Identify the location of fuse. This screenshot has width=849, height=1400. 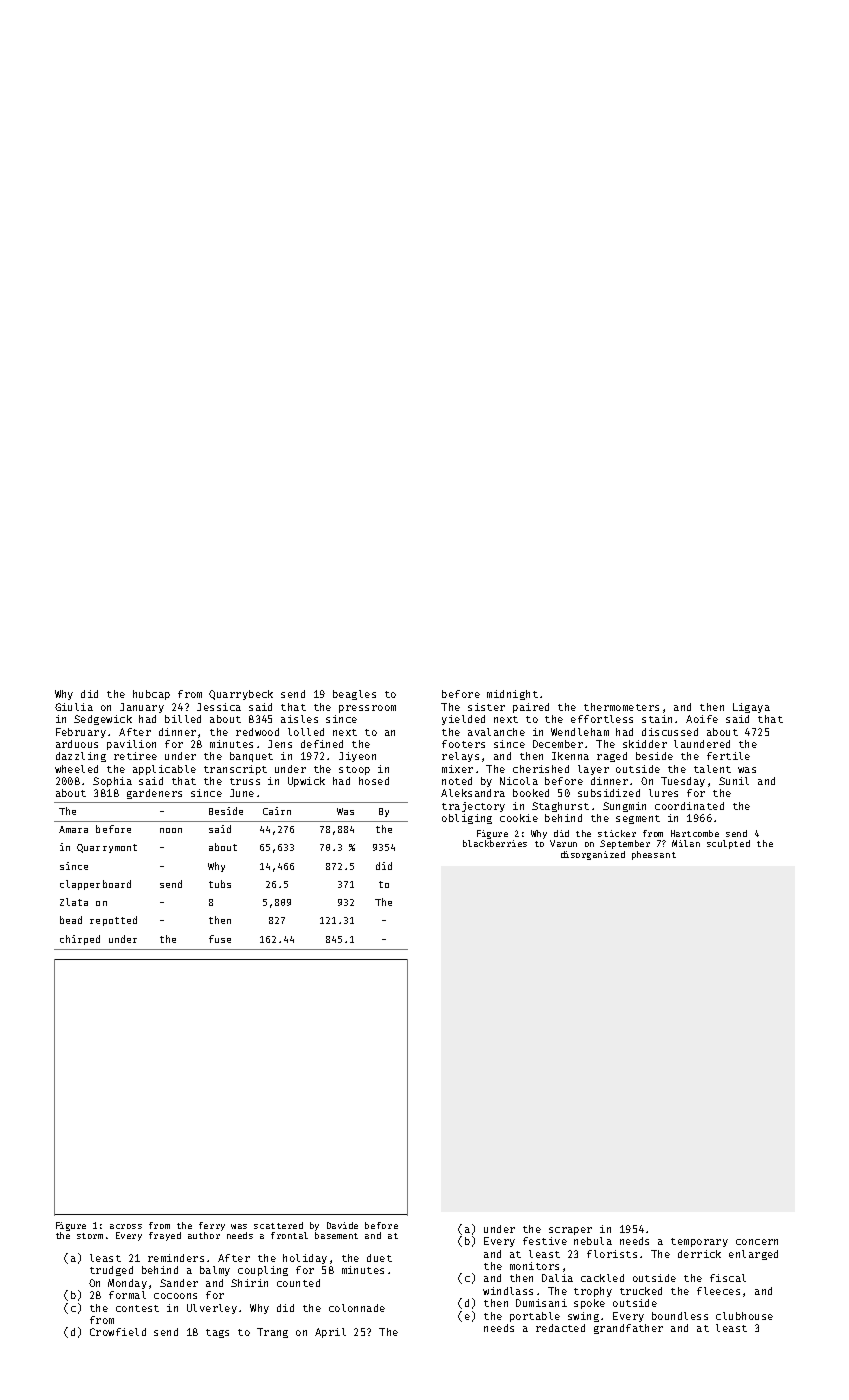
(220, 939).
